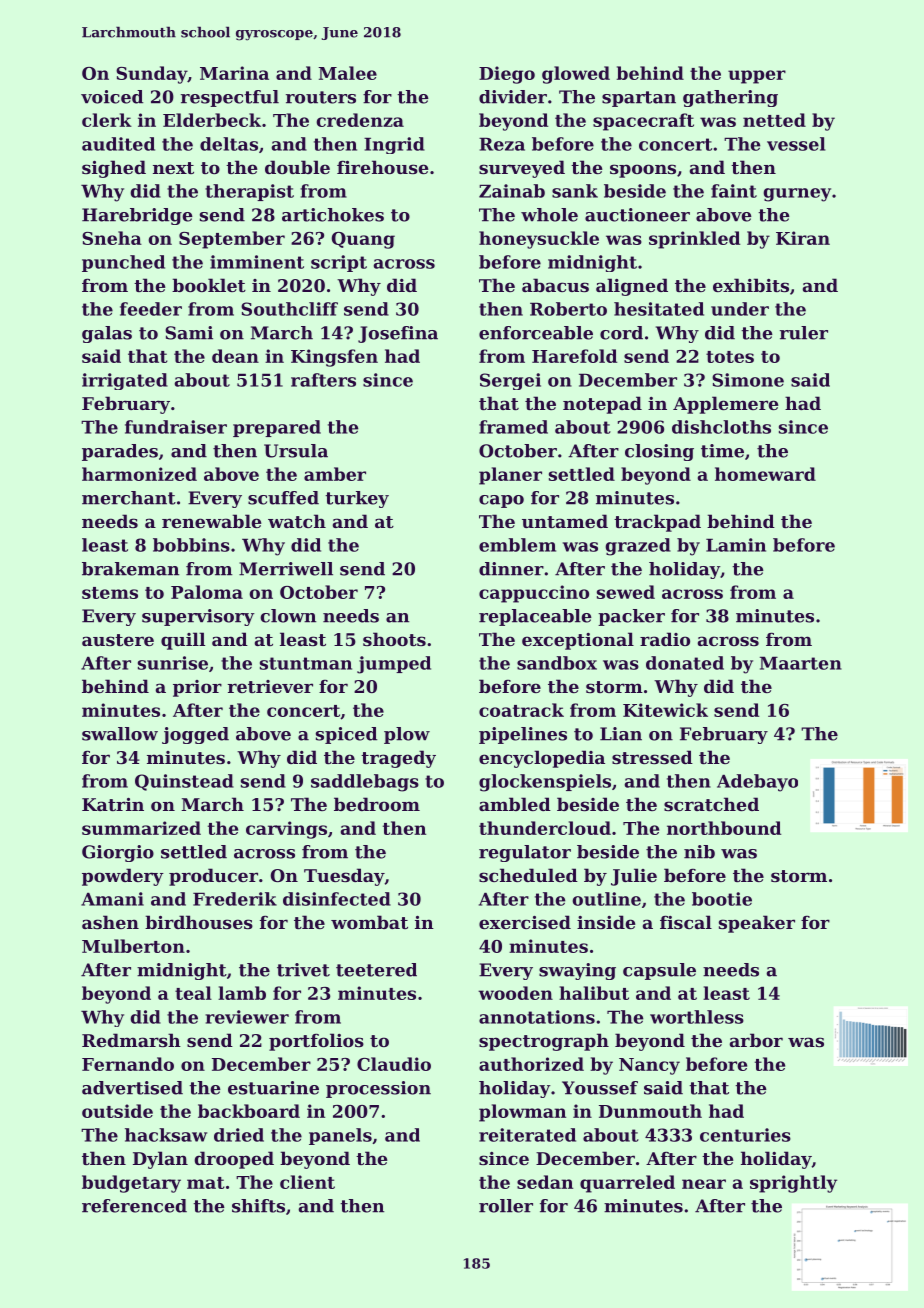 This image has height=1308, width=924. I want to click on upper, so click(757, 77).
